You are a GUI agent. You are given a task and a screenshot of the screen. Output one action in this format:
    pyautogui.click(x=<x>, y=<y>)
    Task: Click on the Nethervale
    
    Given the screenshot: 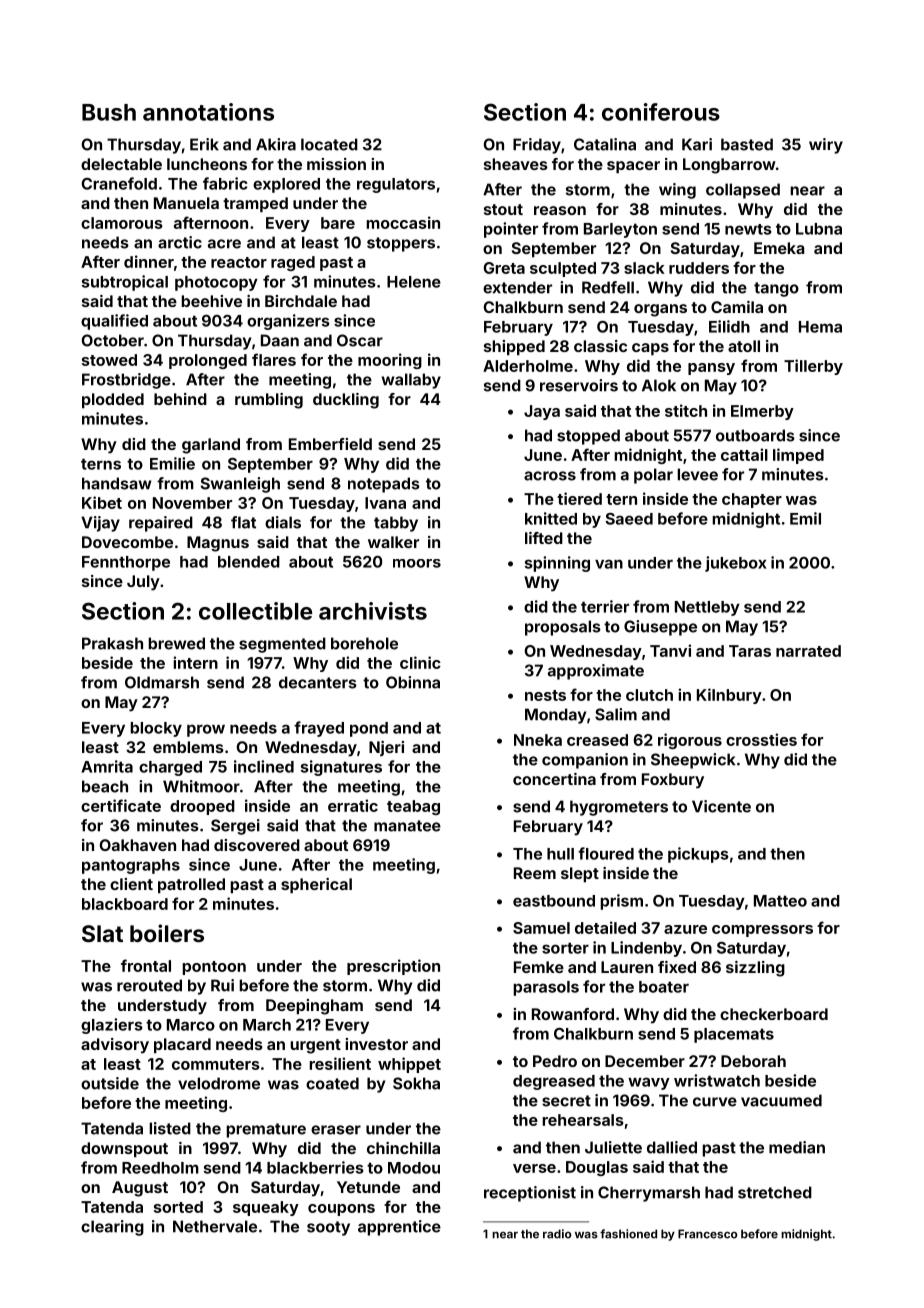 What is the action you would take?
    pyautogui.click(x=215, y=1226)
